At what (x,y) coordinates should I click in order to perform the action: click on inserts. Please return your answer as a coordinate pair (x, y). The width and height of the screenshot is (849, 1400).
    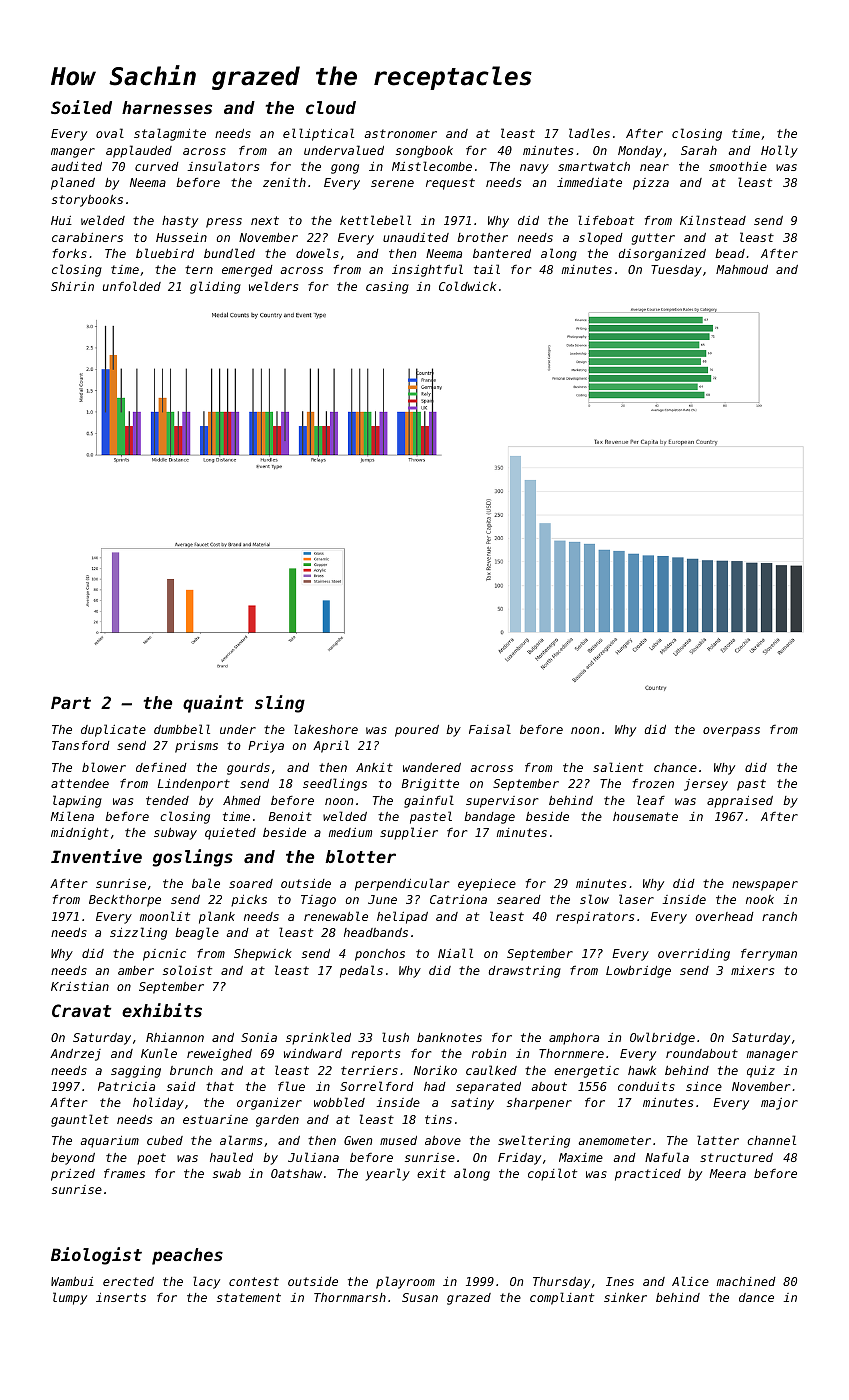
    Looking at the image, I should click on (121, 1297).
